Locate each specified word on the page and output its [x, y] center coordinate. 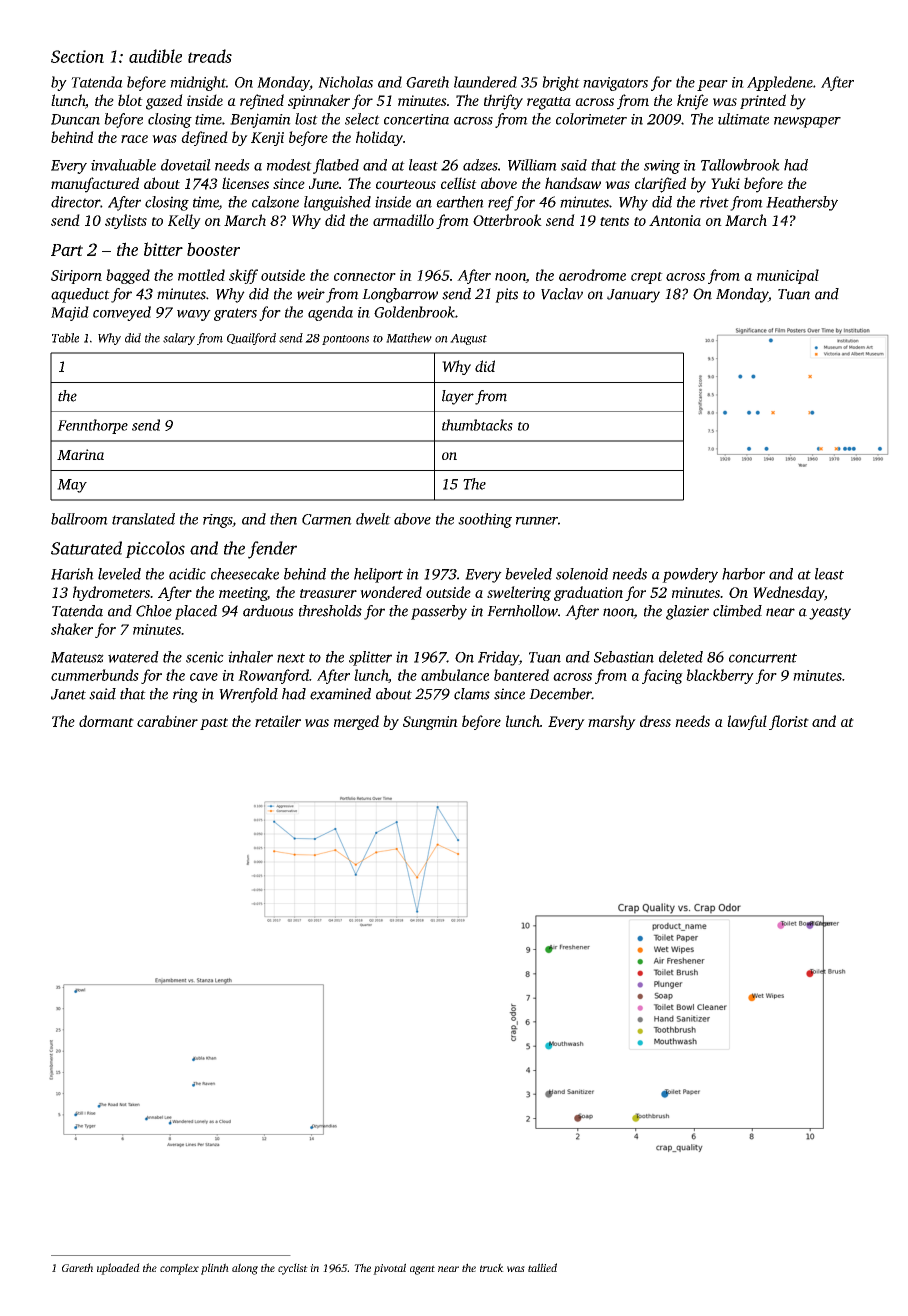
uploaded [118, 1269]
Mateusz [77, 657]
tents [614, 221]
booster [213, 249]
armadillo [403, 220]
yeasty [830, 613]
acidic [187, 574]
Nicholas [345, 82]
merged [356, 722]
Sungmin [430, 723]
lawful [747, 722]
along [245, 1269]
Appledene [780, 83]
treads [210, 56]
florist [789, 722]
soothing [485, 520]
